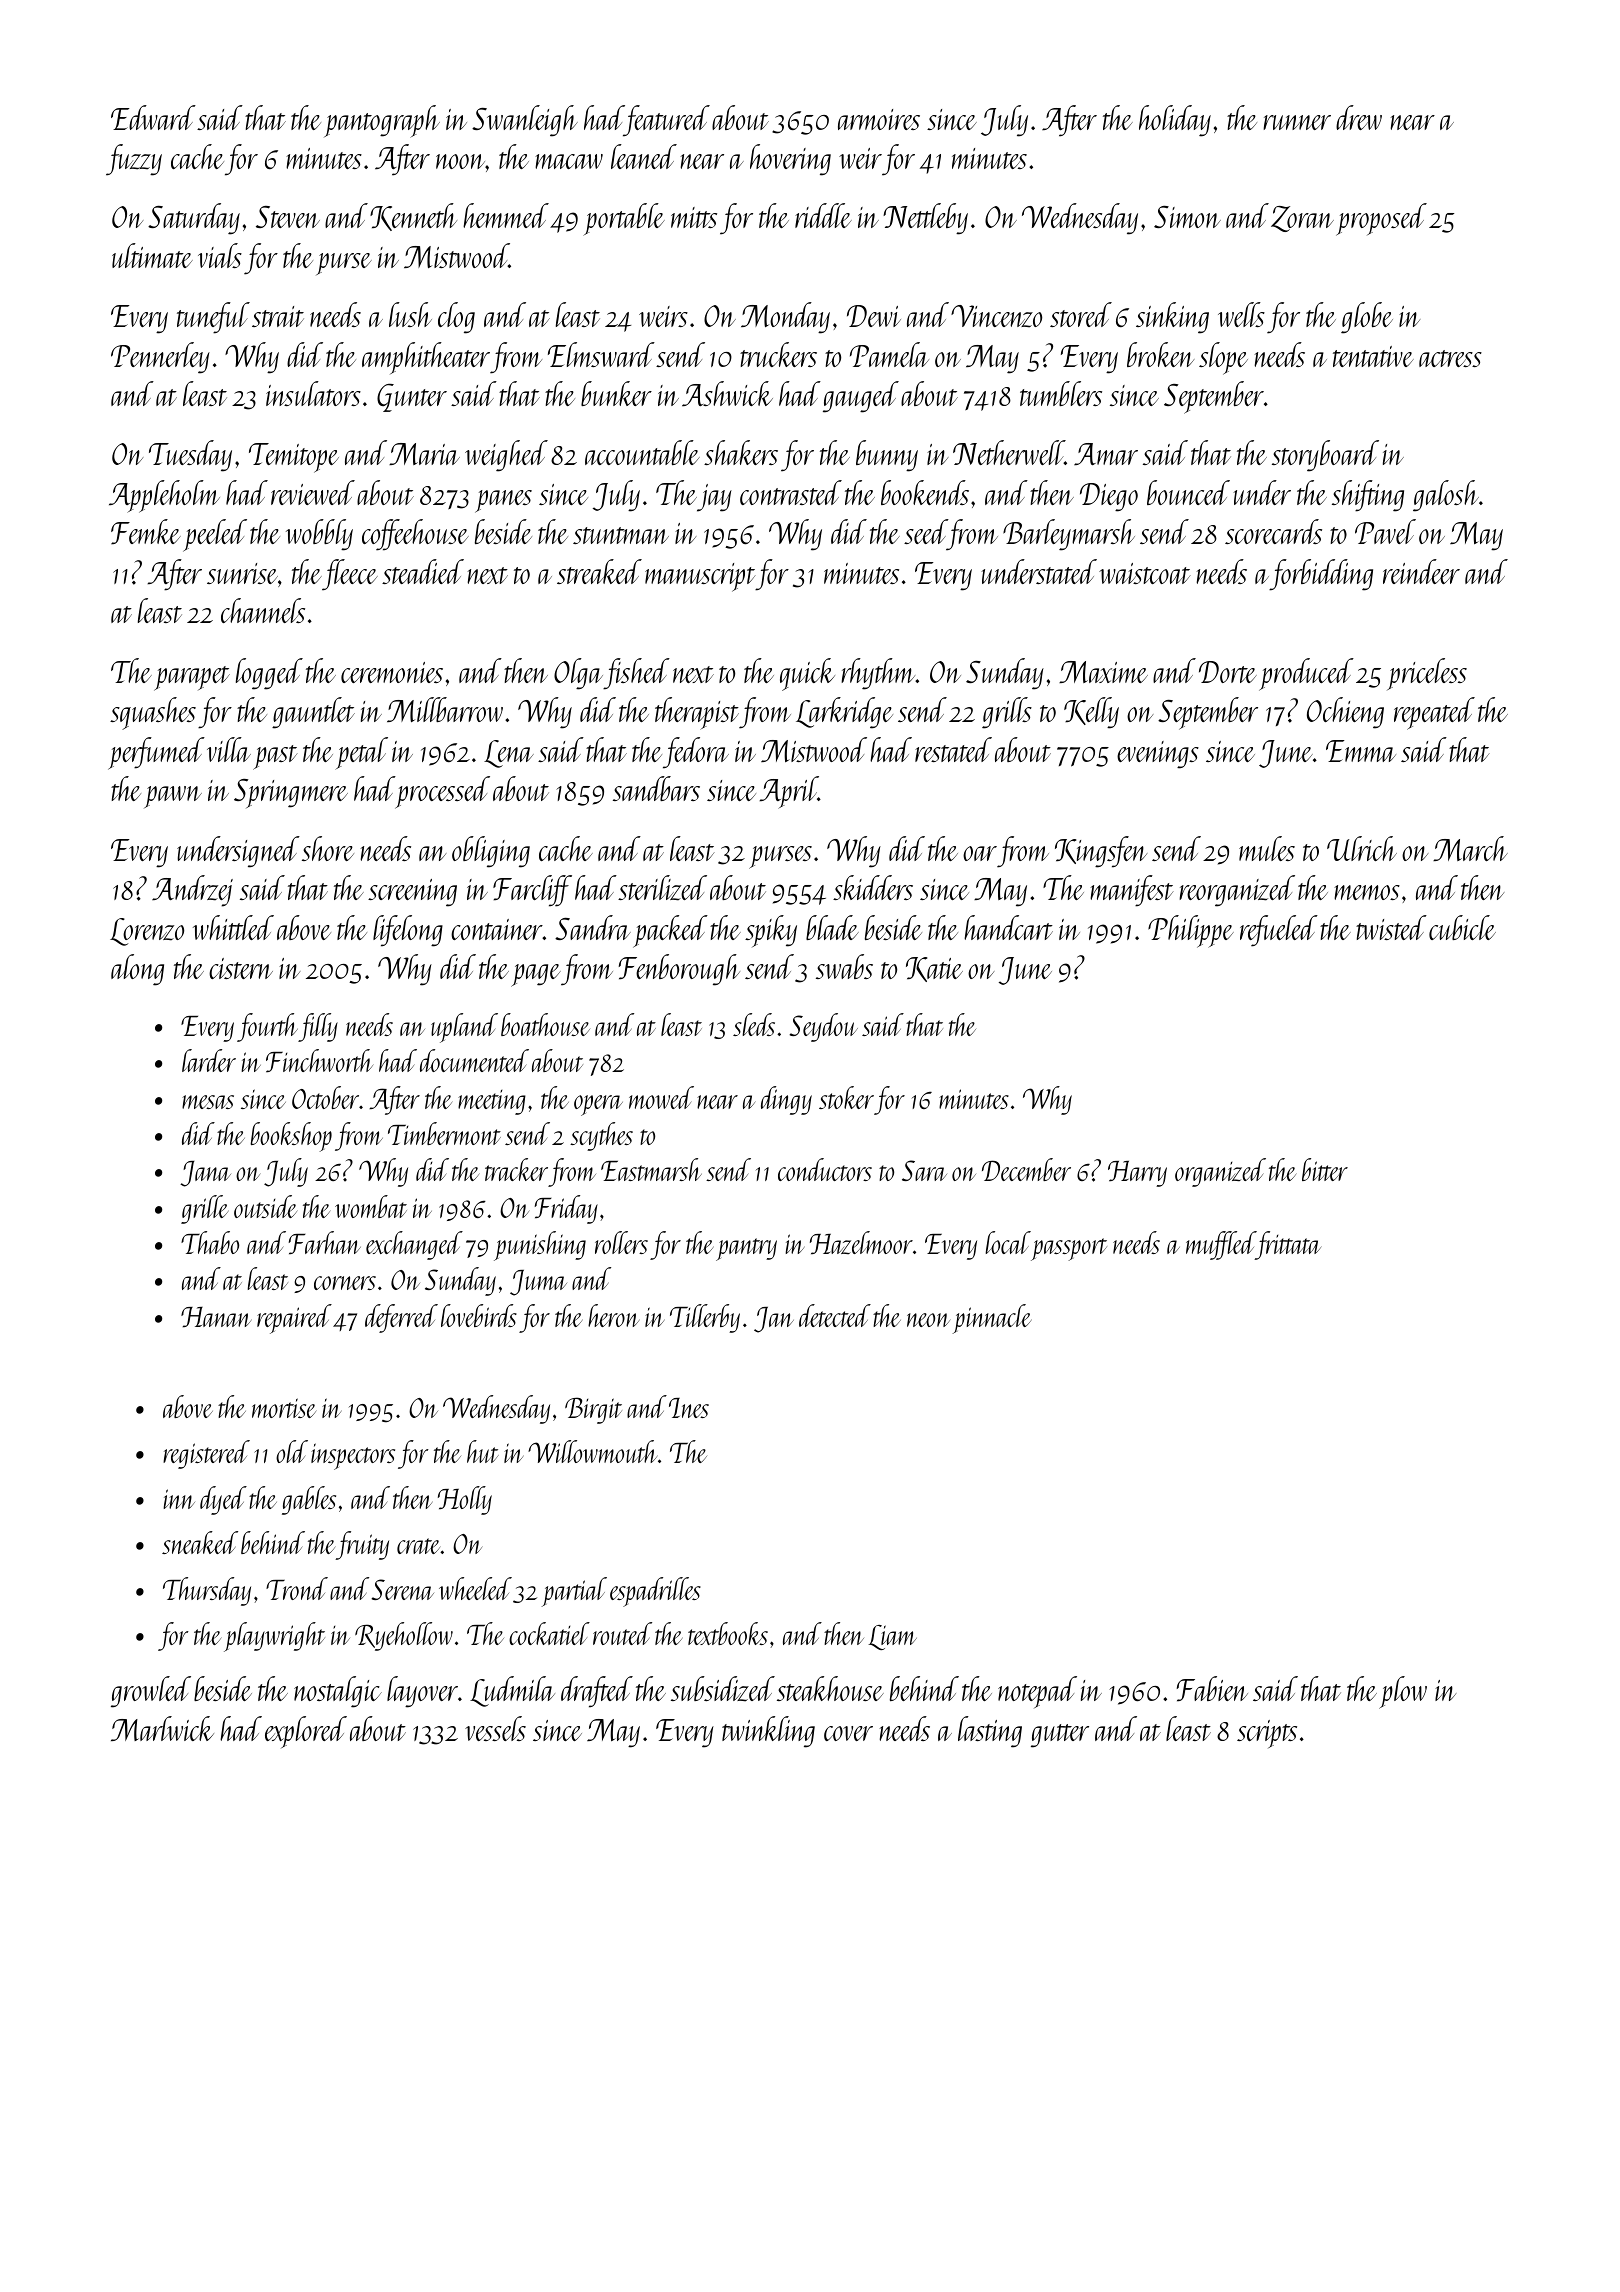 The image size is (1620, 2292). I want to click on Swanleigh, so click(525, 121).
